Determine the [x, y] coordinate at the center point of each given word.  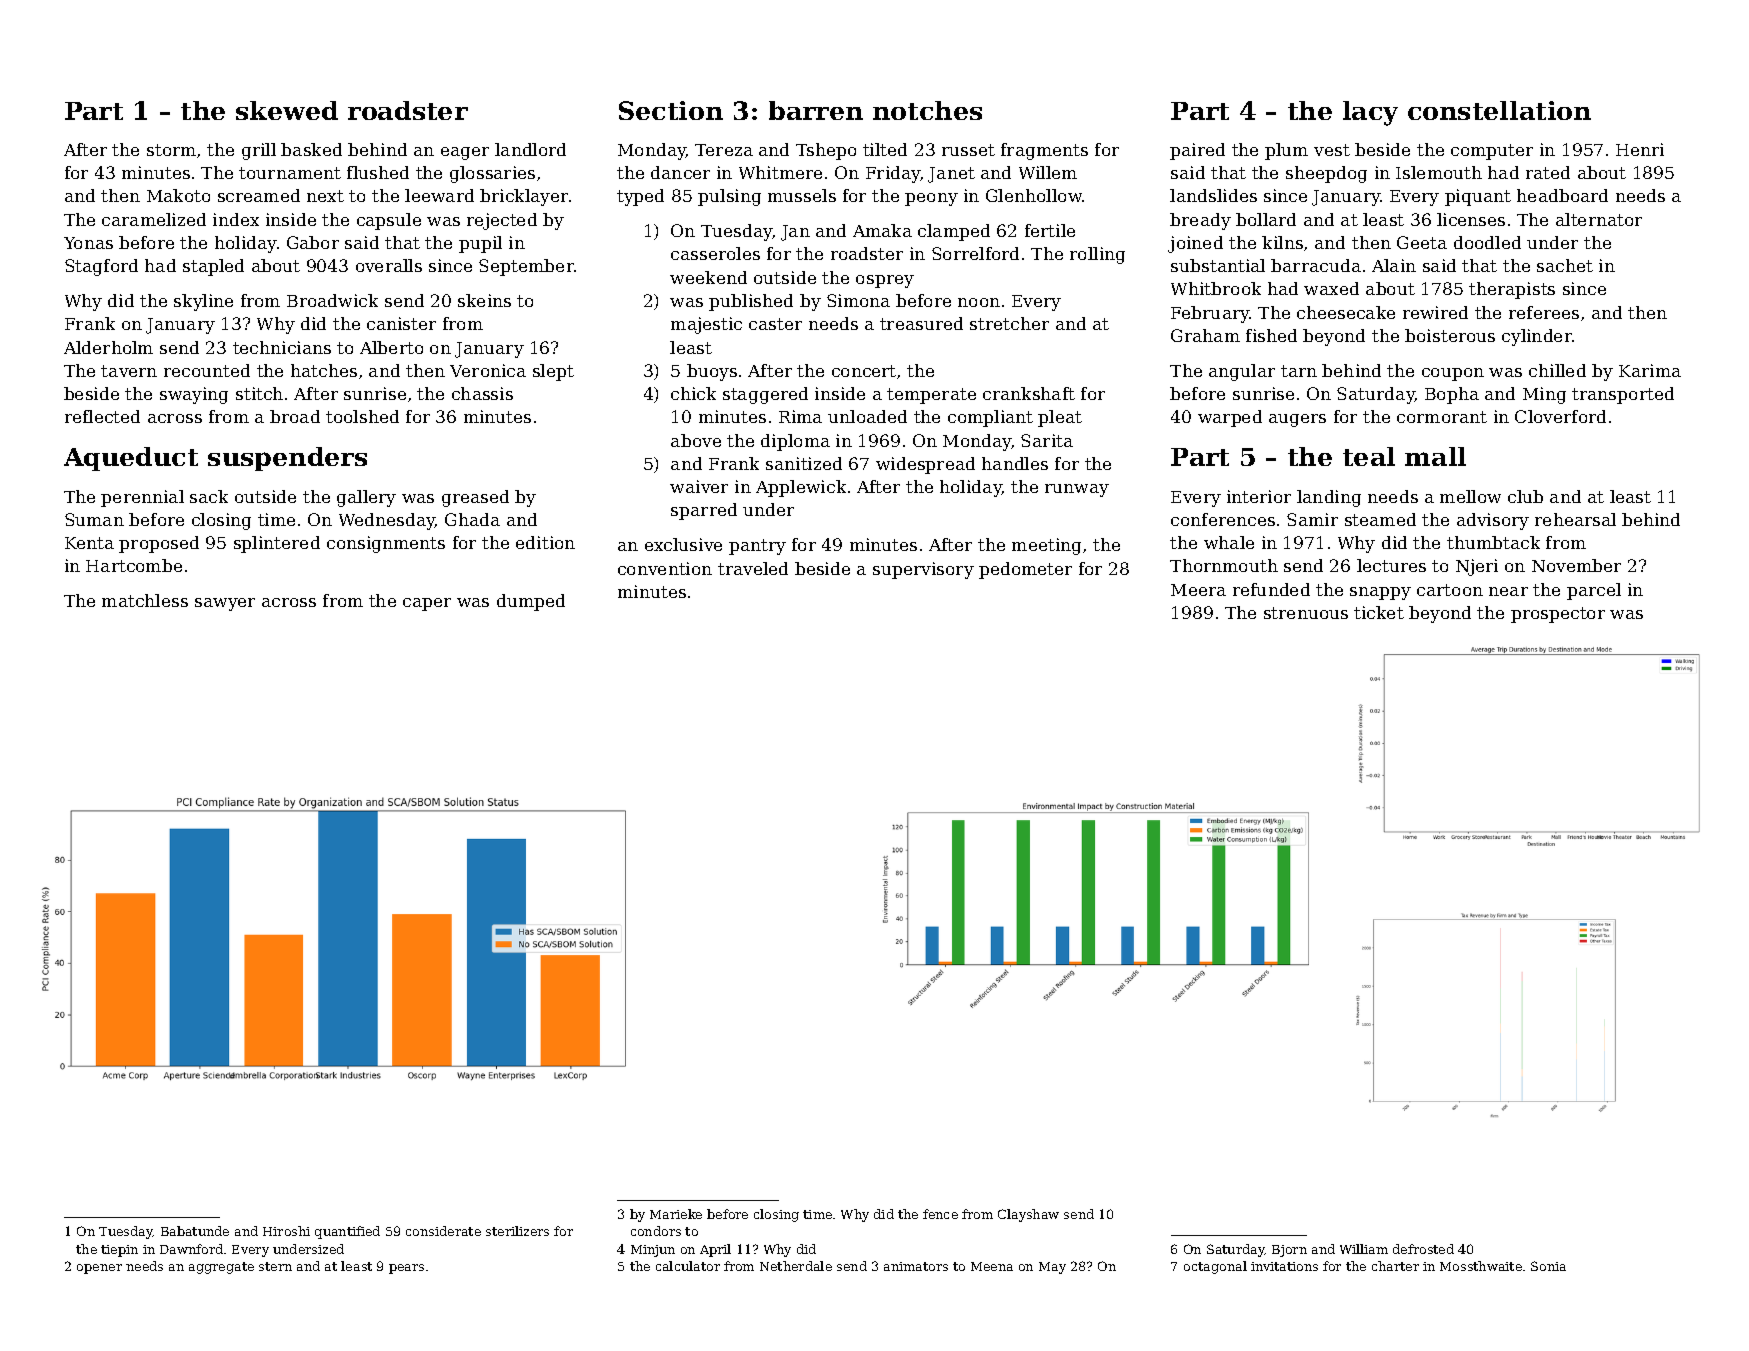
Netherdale [796, 1266]
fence [940, 1214]
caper [427, 604]
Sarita [1047, 440]
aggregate [221, 1268]
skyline [203, 302]
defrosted [1423, 1249]
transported [1623, 395]
